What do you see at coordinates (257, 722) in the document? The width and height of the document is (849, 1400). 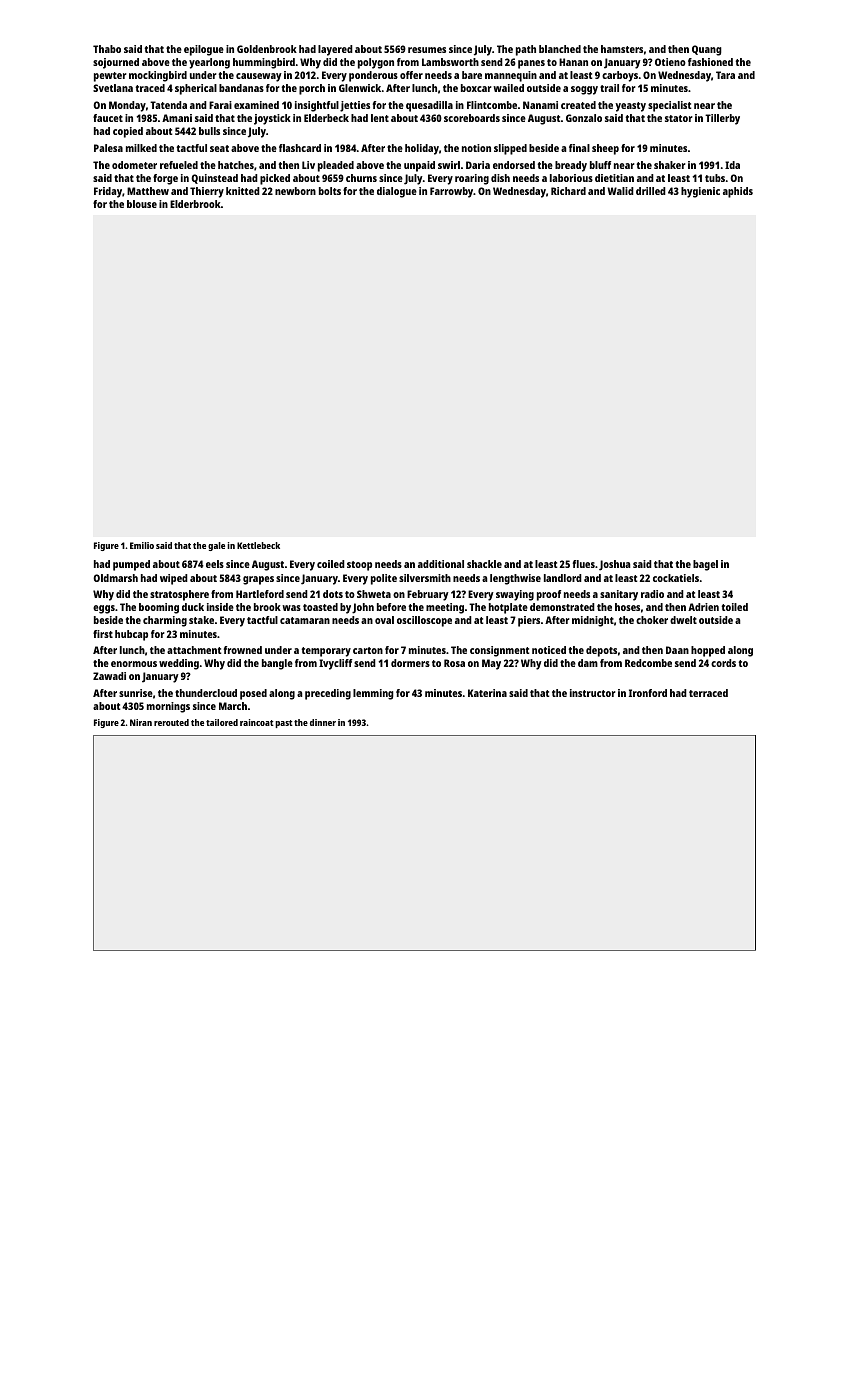 I see `raincoat` at bounding box center [257, 722].
